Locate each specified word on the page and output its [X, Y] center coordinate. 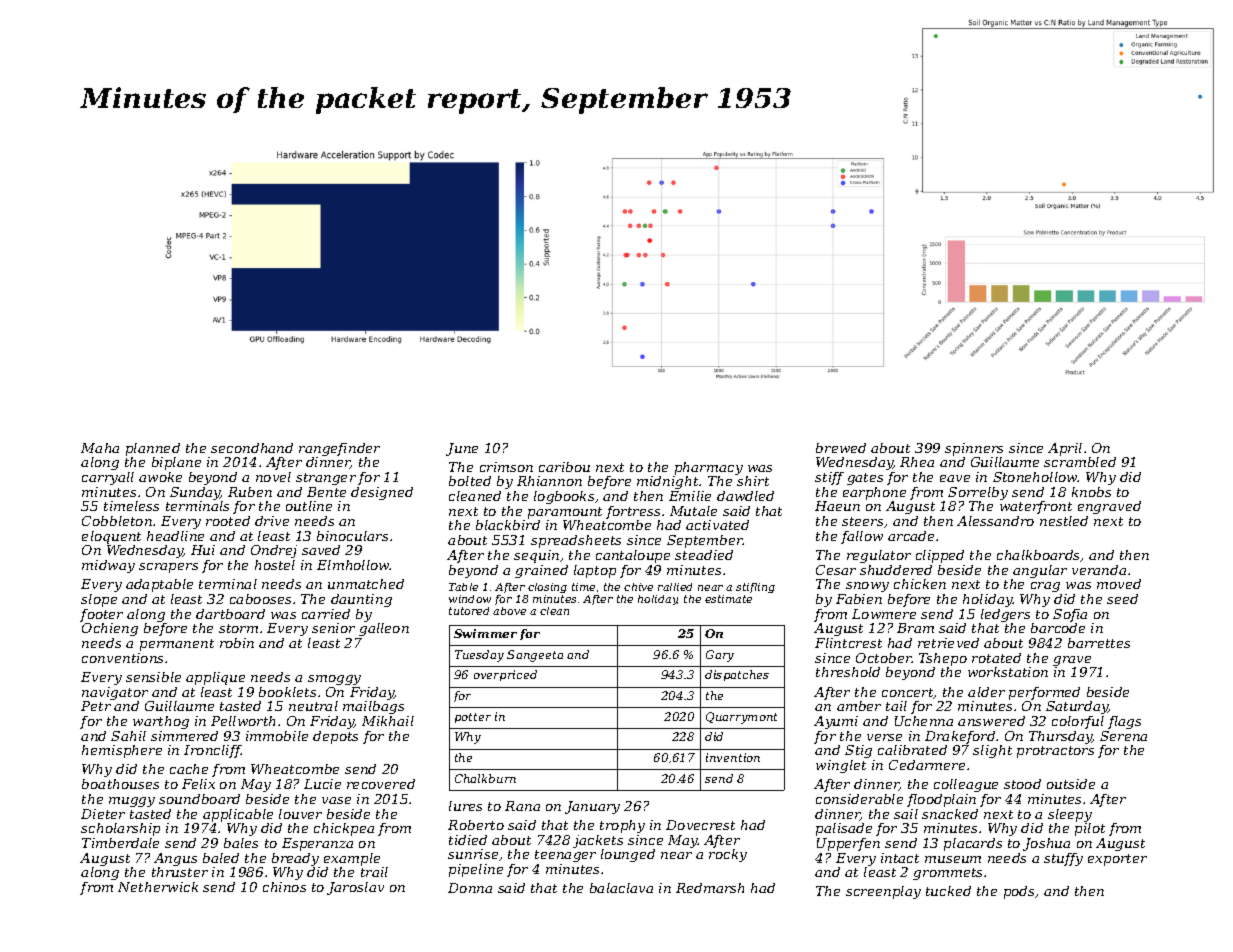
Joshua [1046, 844]
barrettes [1099, 643]
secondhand [252, 448]
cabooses [260, 599]
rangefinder [339, 449]
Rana [522, 806]
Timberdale [120, 843]
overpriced [505, 675]
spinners [974, 449]
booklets [287, 692]
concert [908, 693]
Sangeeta [535, 656]
